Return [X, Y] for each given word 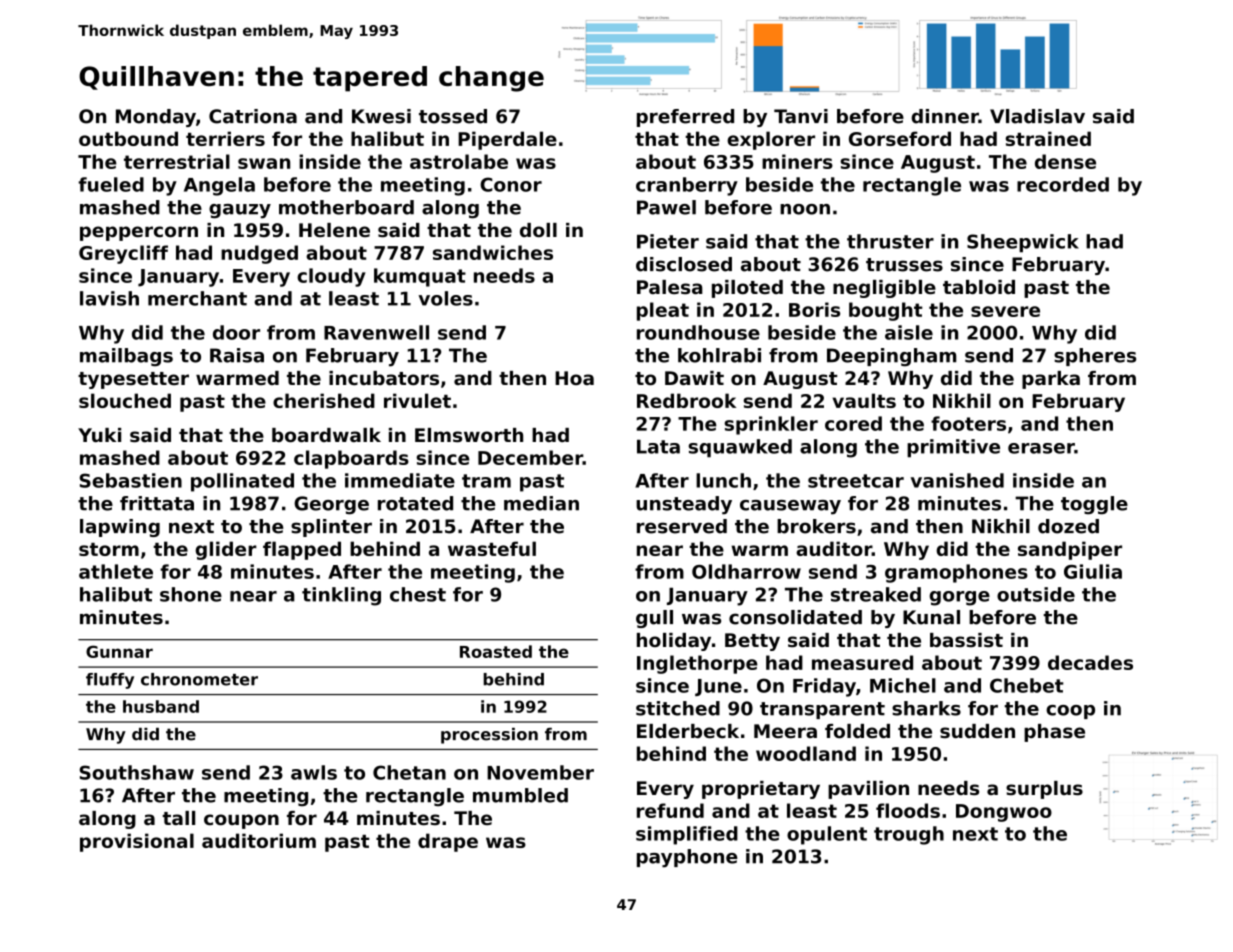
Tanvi [801, 116]
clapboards [351, 459]
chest [418, 594]
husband [161, 706]
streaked [876, 594]
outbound [128, 138]
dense [1065, 161]
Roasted [496, 651]
